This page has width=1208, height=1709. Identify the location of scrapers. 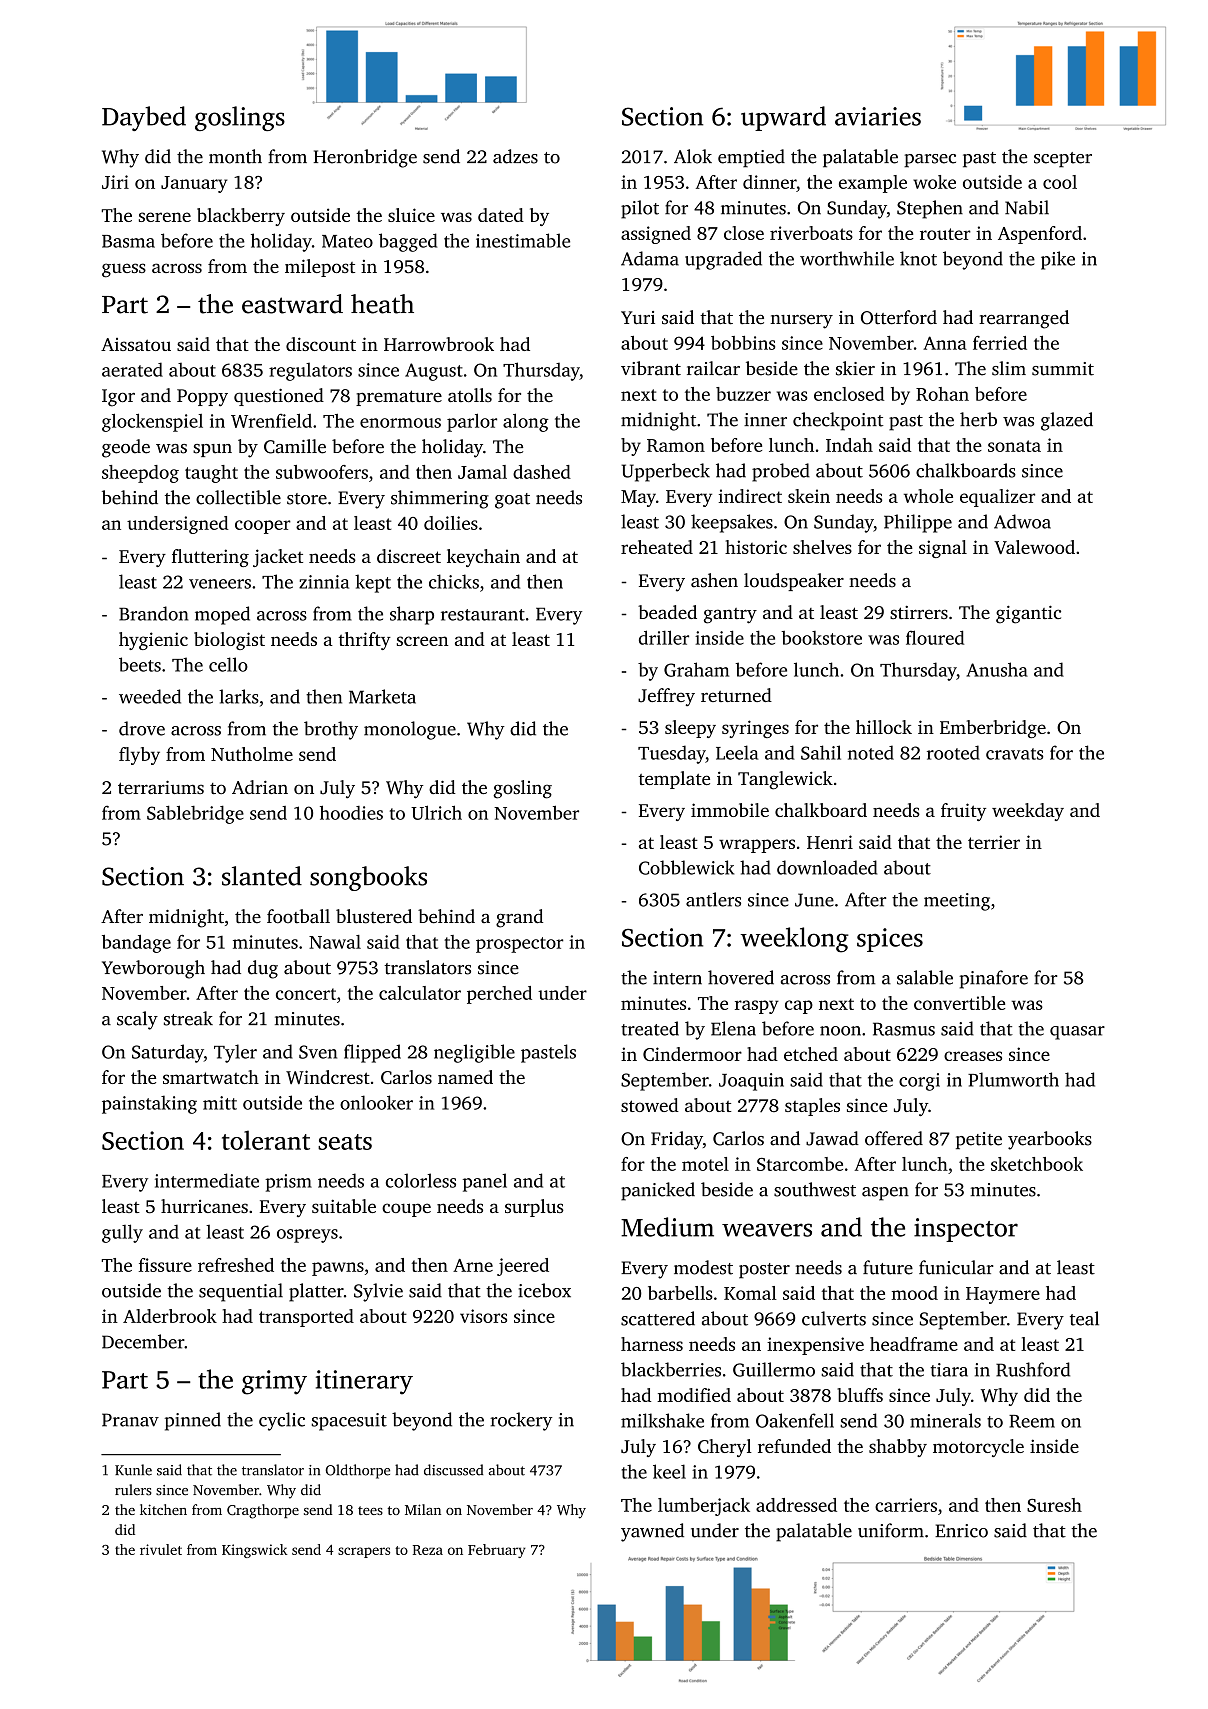
(364, 1552).
